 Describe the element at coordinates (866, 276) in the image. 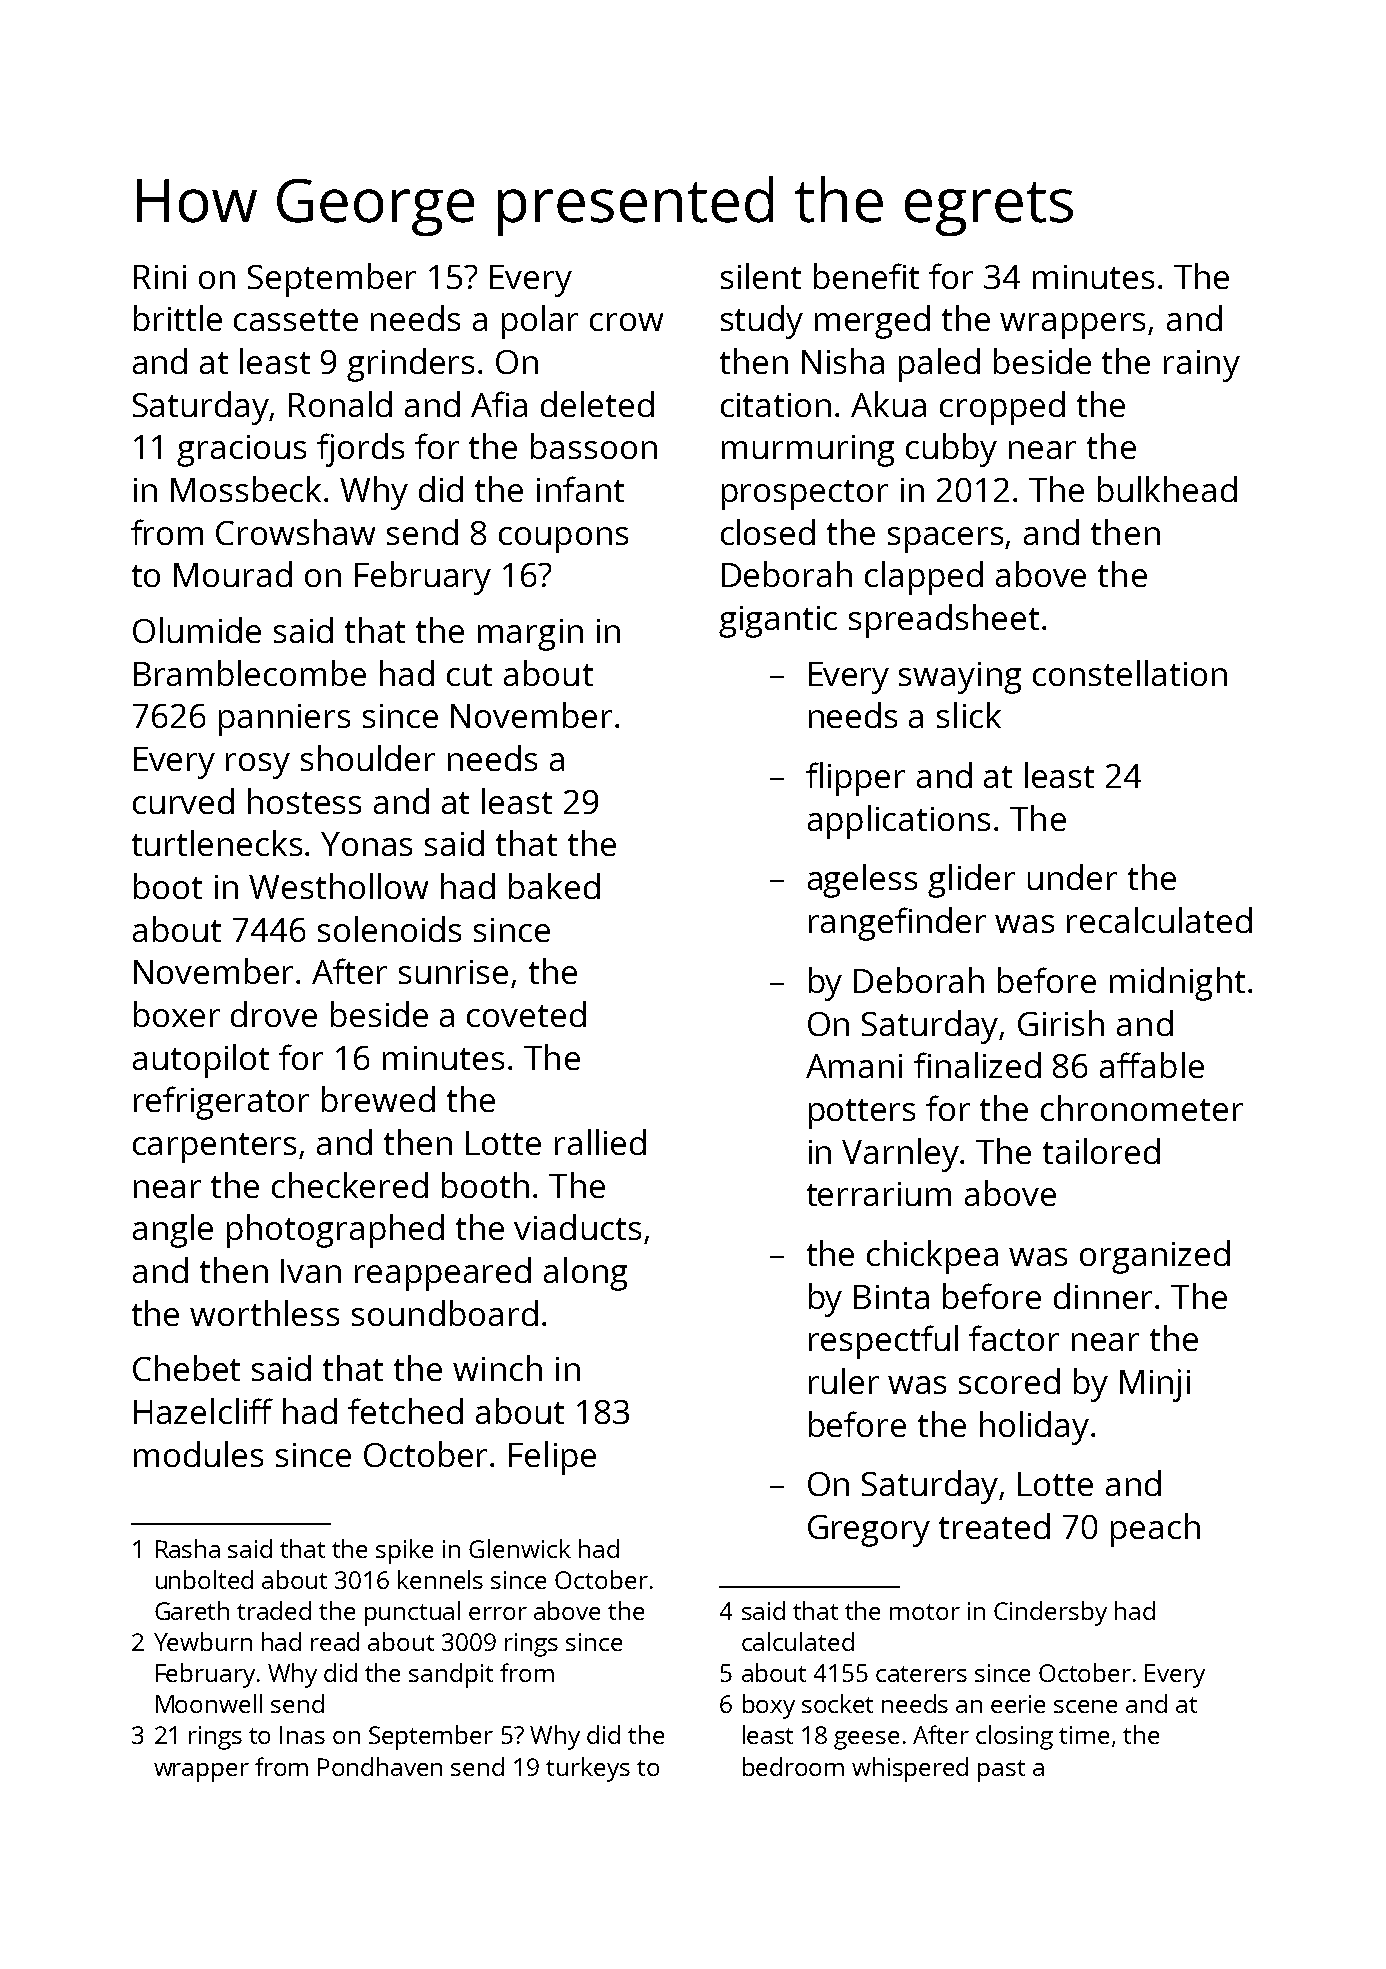

I see `benefit` at that location.
